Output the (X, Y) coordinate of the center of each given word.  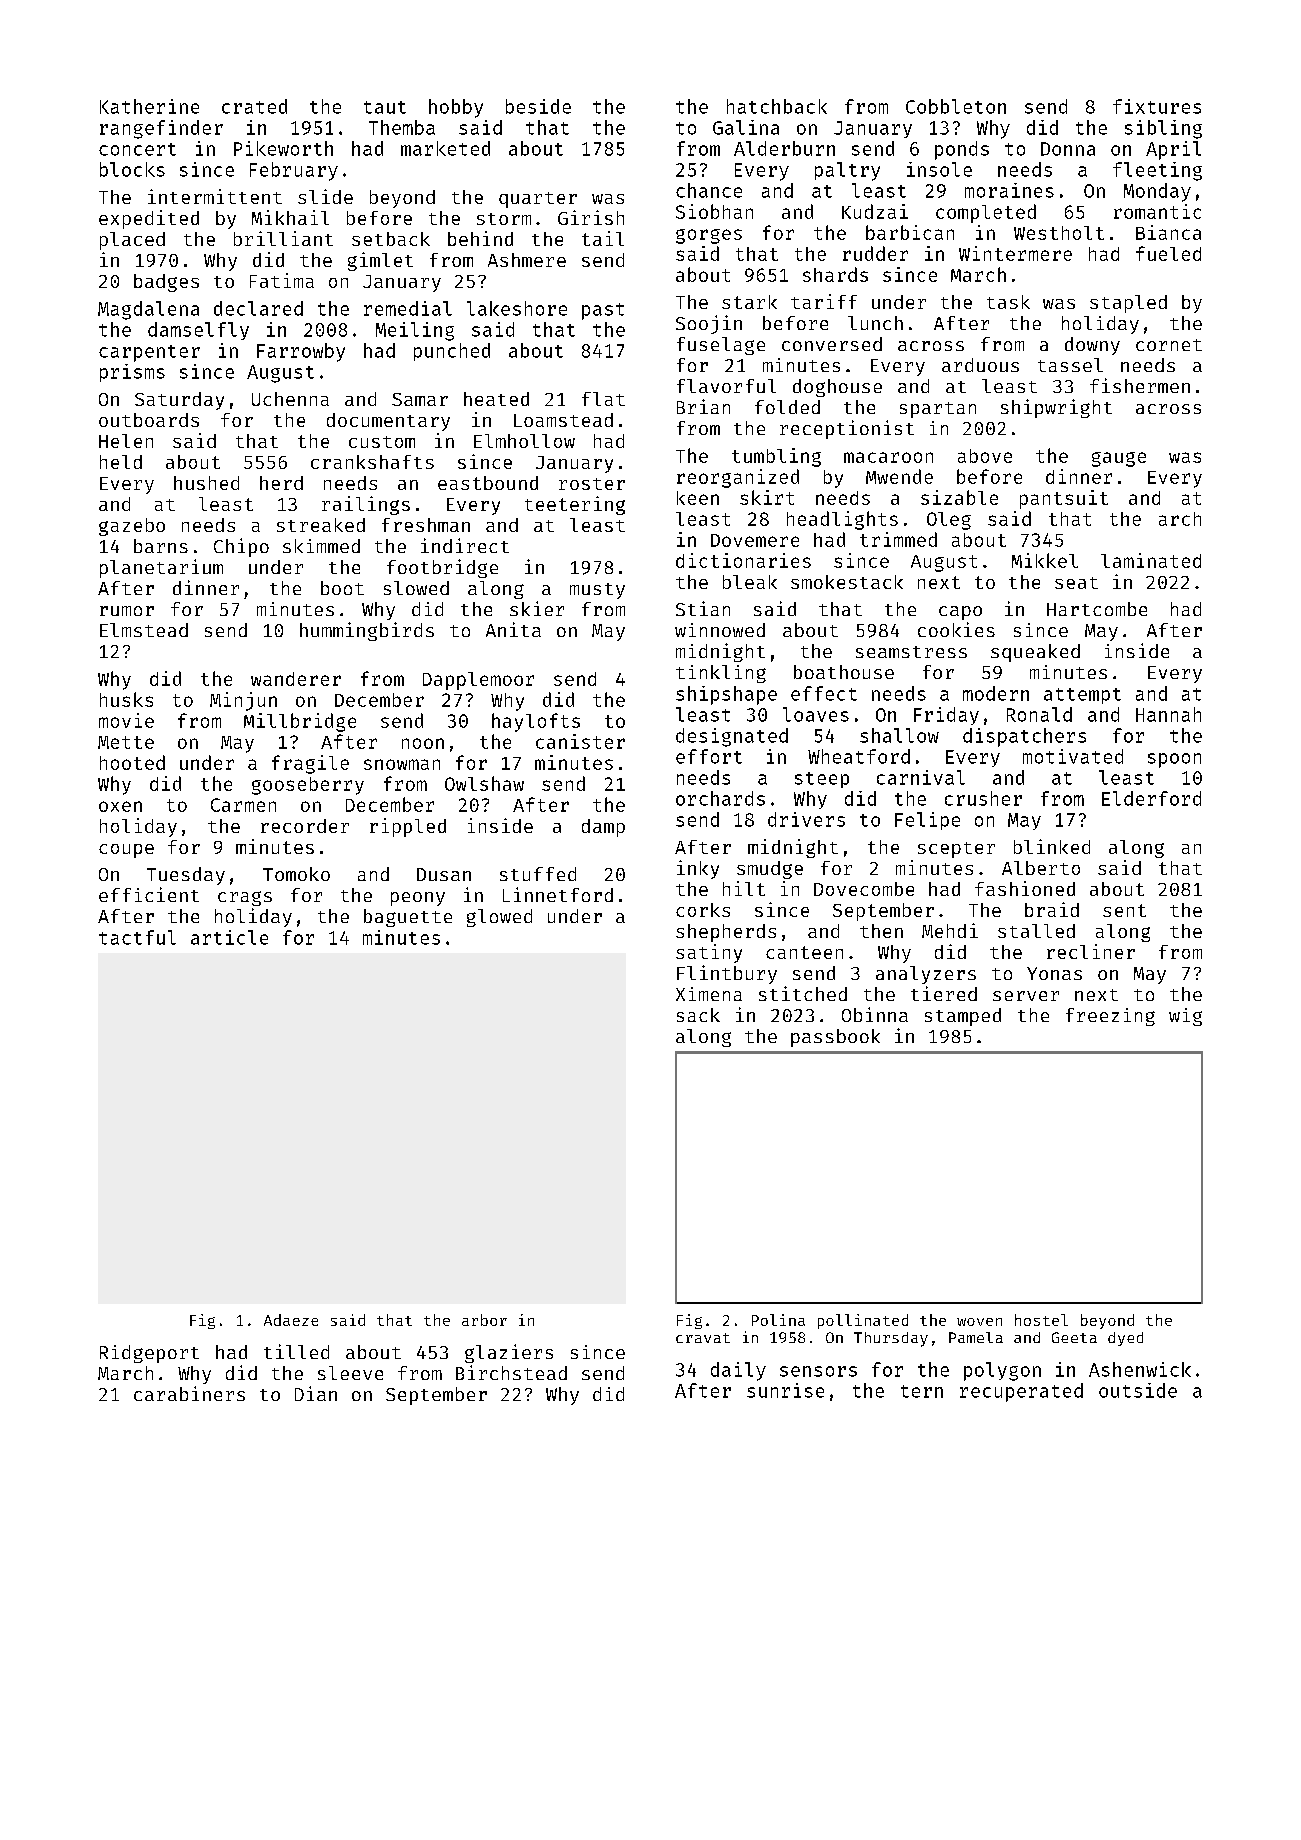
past (603, 311)
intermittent (215, 196)
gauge (1119, 459)
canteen (804, 952)
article (229, 937)
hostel (1041, 1320)
